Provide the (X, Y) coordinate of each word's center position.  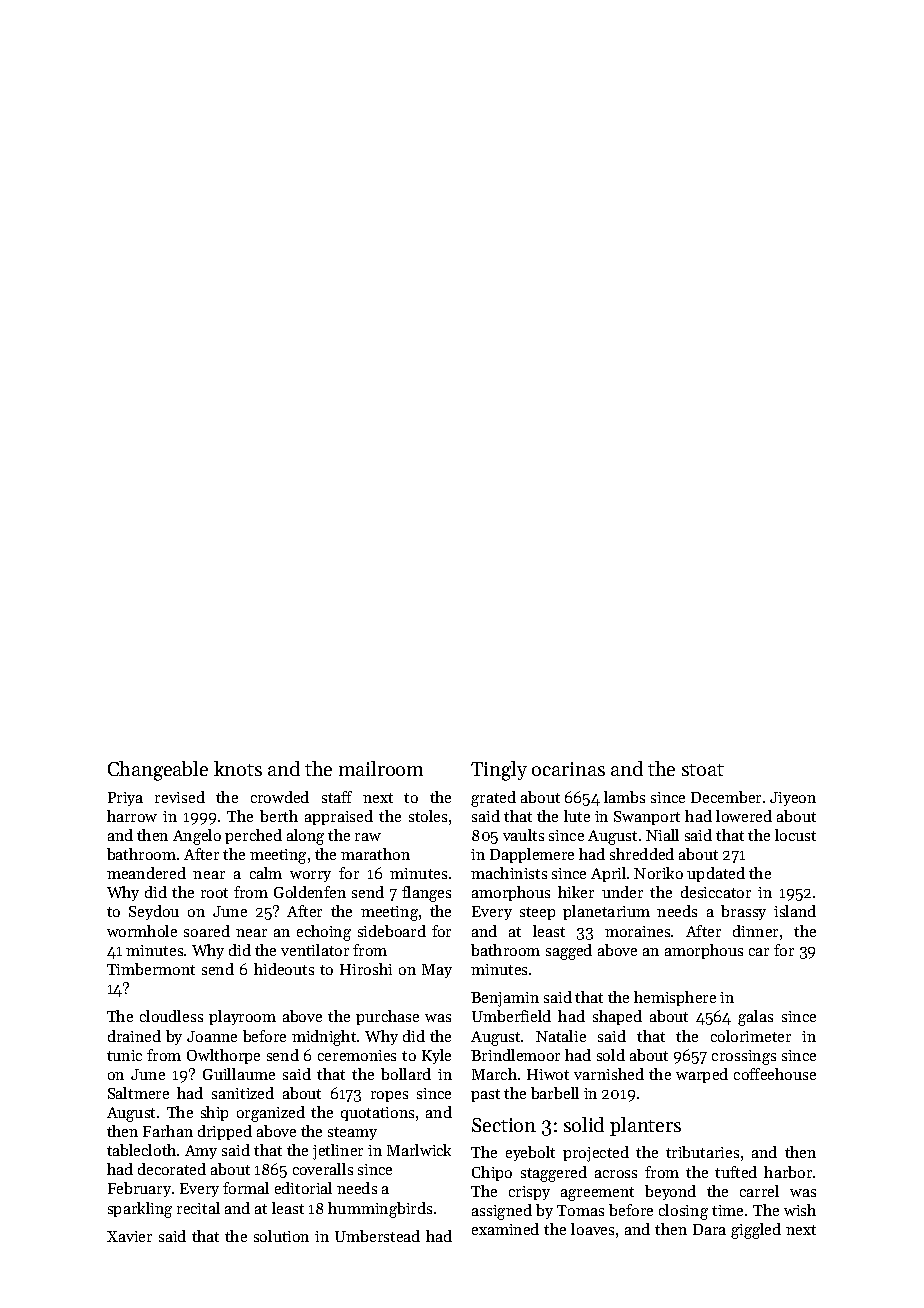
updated (716, 874)
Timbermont (151, 969)
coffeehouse (775, 1074)
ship (214, 1113)
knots (238, 768)
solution (281, 1236)
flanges (426, 894)
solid (584, 1124)
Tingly (499, 771)
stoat (703, 770)
